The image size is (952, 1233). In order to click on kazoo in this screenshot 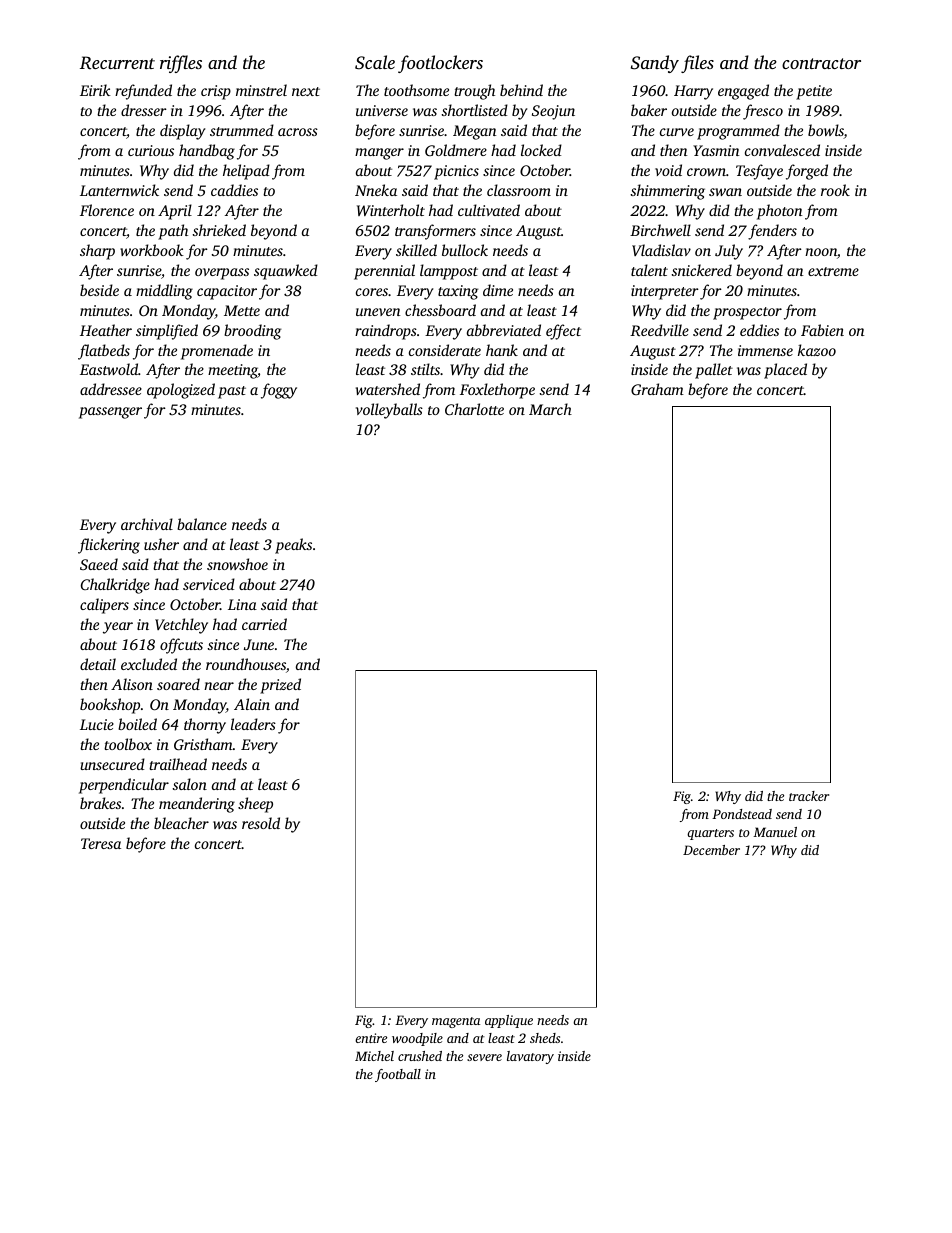, I will do `click(817, 350)`.
